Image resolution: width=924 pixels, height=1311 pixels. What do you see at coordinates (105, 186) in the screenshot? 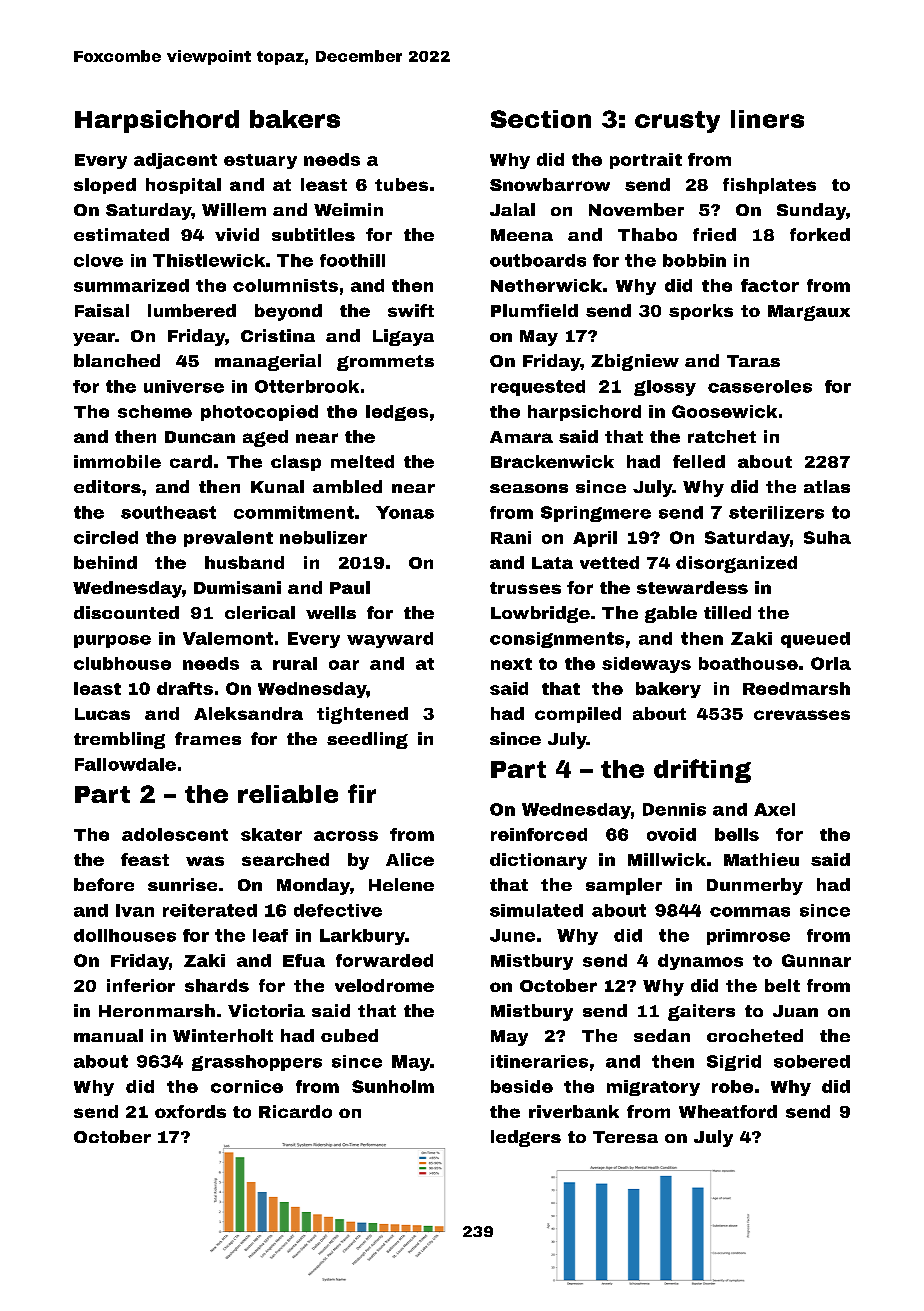
I see `sloped` at bounding box center [105, 186].
